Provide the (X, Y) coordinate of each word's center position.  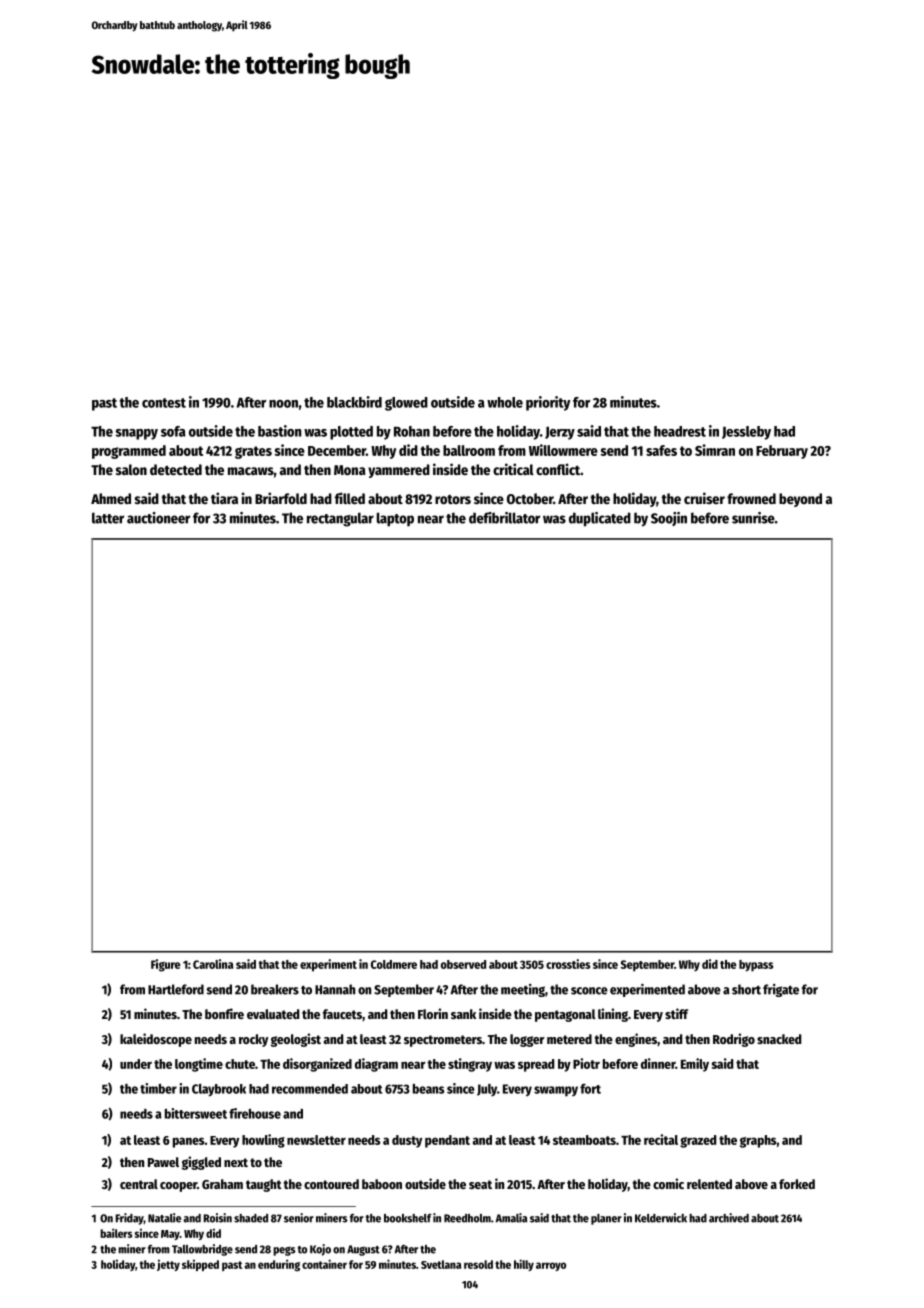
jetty (168, 1265)
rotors (453, 499)
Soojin (669, 519)
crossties (568, 964)
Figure (166, 965)
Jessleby (746, 433)
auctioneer (158, 518)
